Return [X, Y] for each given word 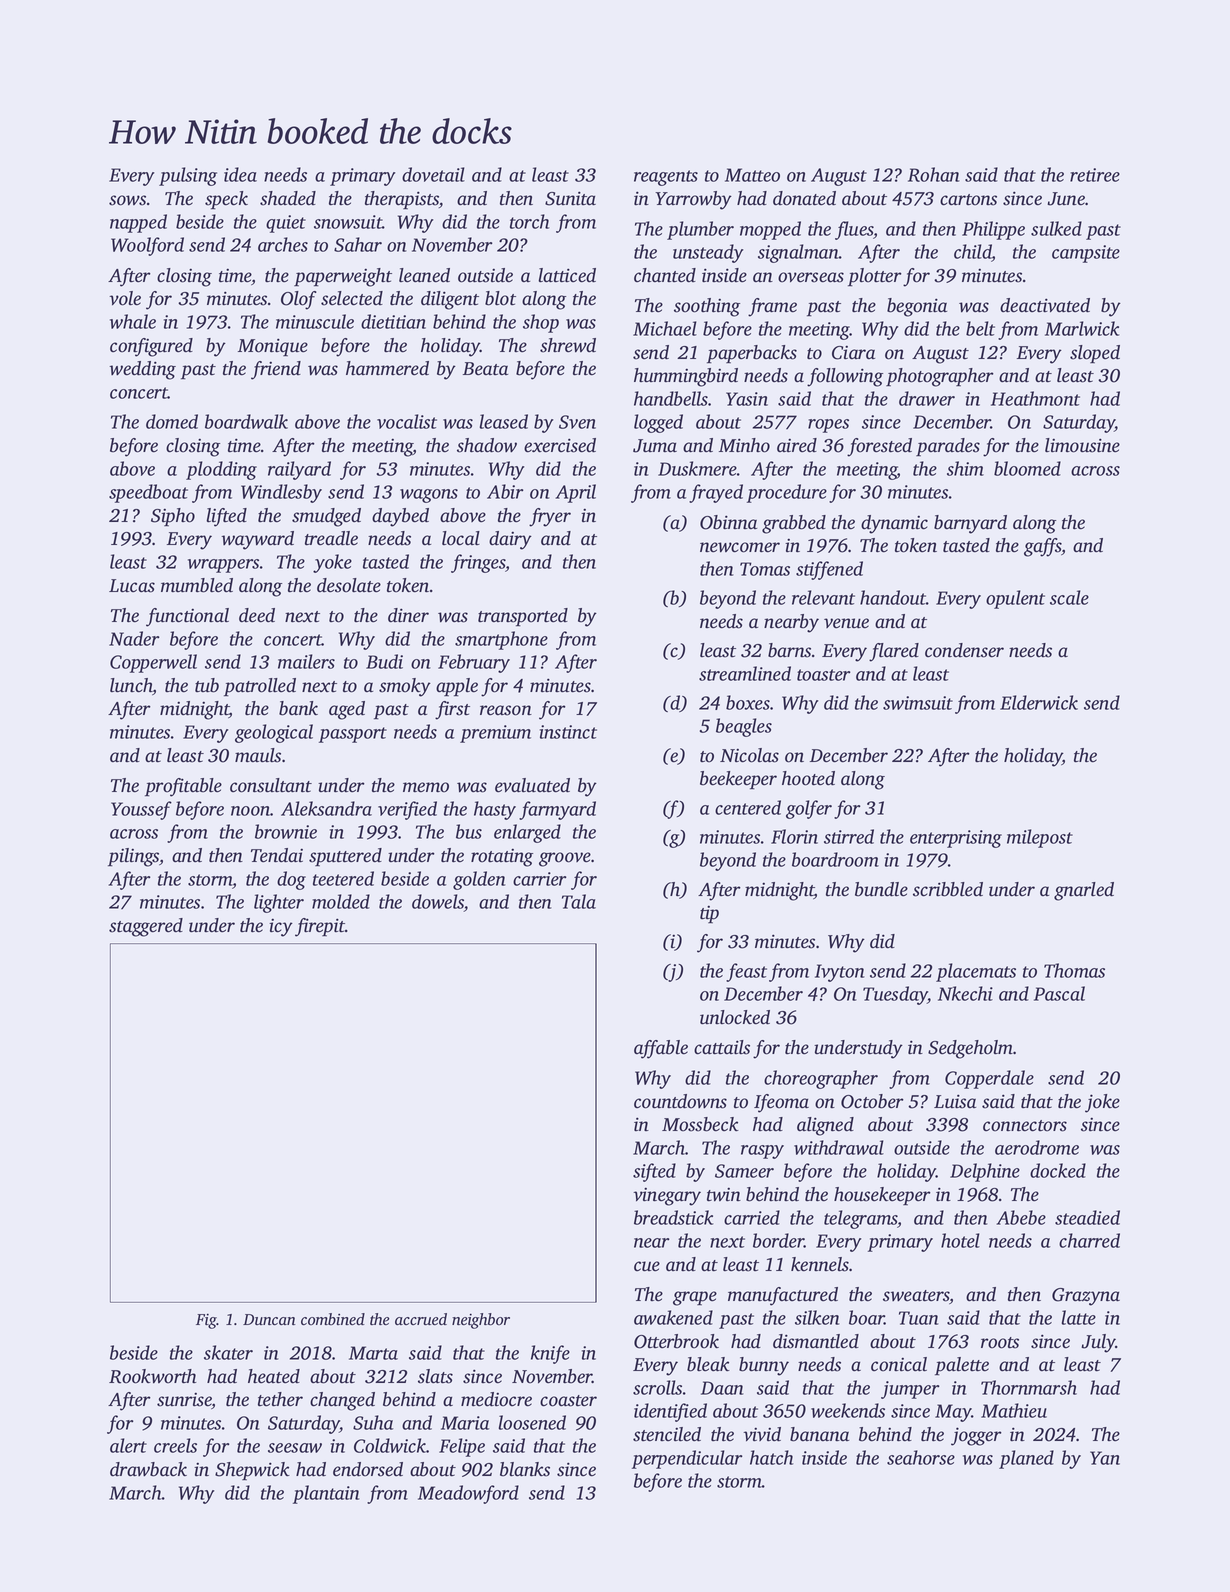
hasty [495, 810]
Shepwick [252, 1471]
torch [529, 221]
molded [341, 901]
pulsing [188, 176]
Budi [384, 661]
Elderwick [1039, 702]
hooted [808, 778]
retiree [1095, 175]
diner [408, 615]
